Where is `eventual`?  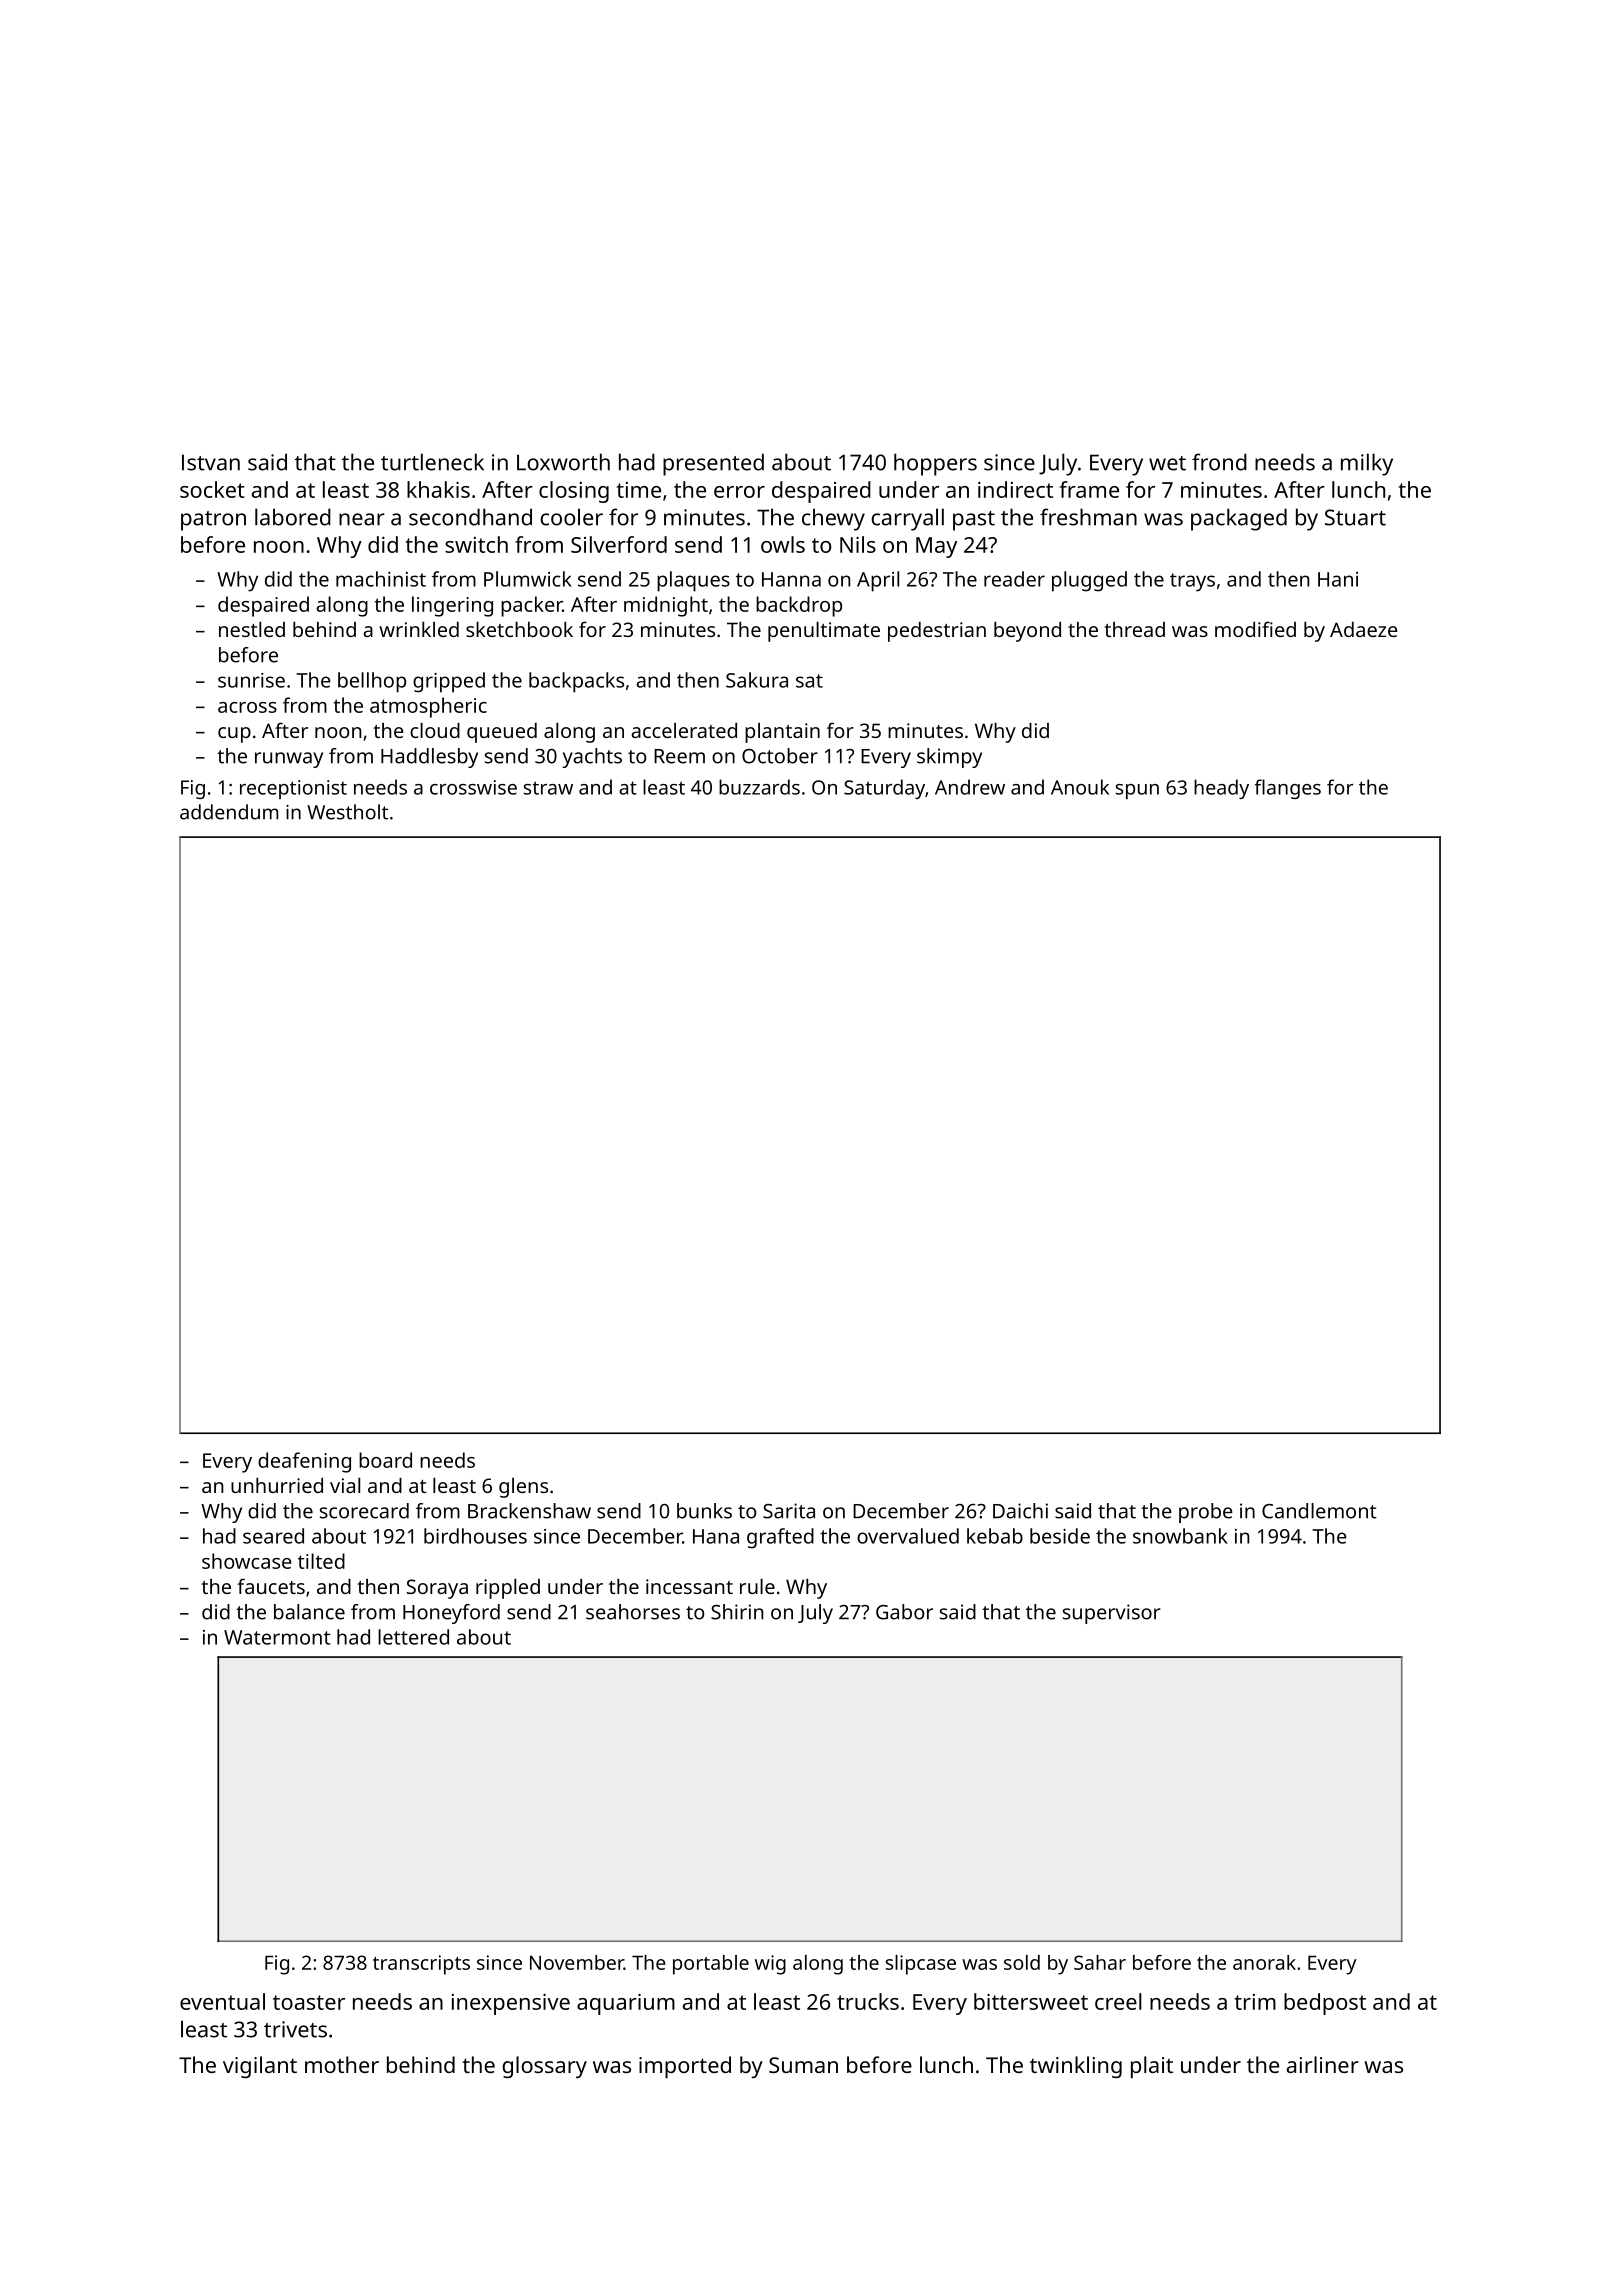 eventual is located at coordinates (222, 2001).
